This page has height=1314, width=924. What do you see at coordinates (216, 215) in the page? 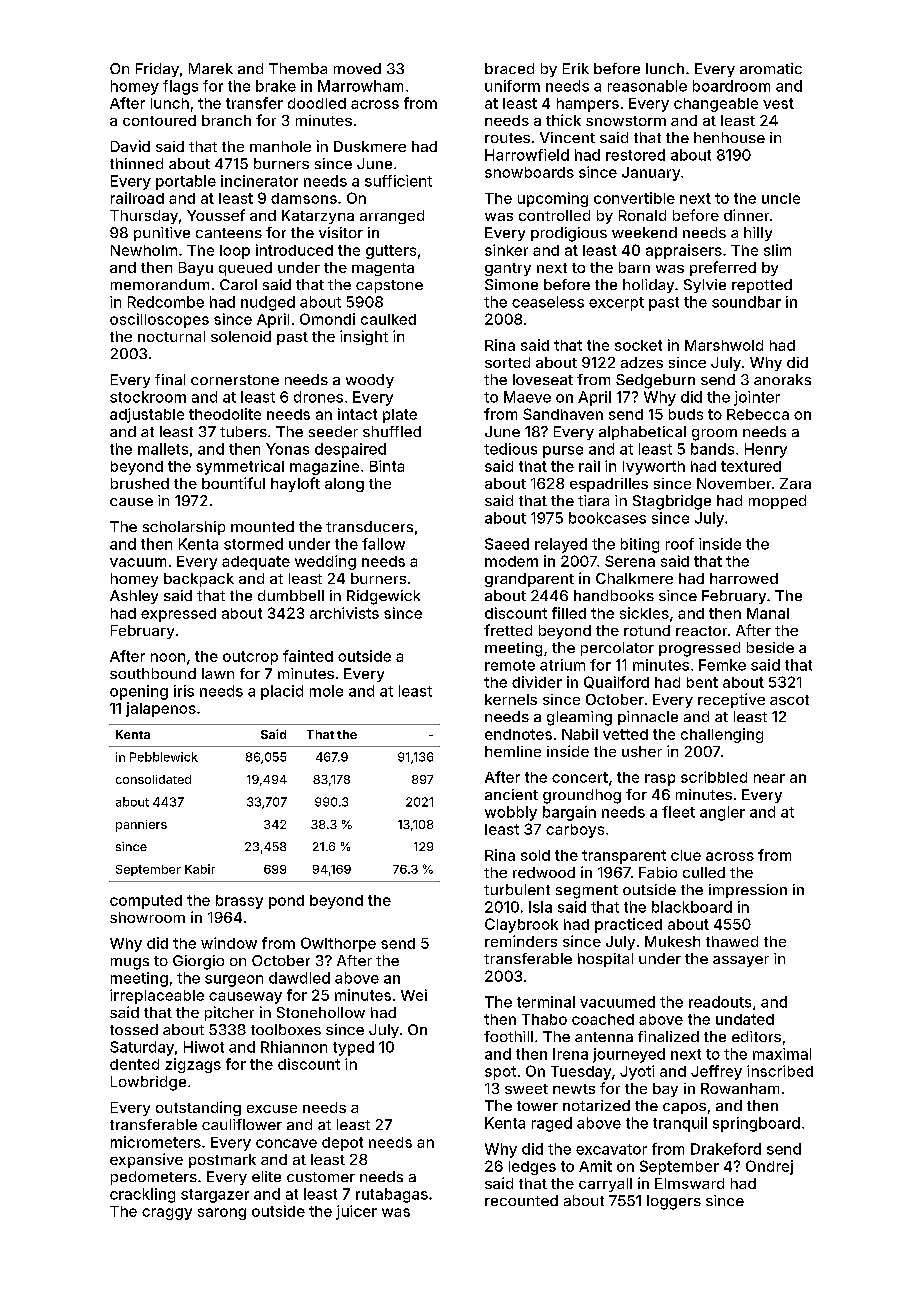
I see `Youssef` at bounding box center [216, 215].
